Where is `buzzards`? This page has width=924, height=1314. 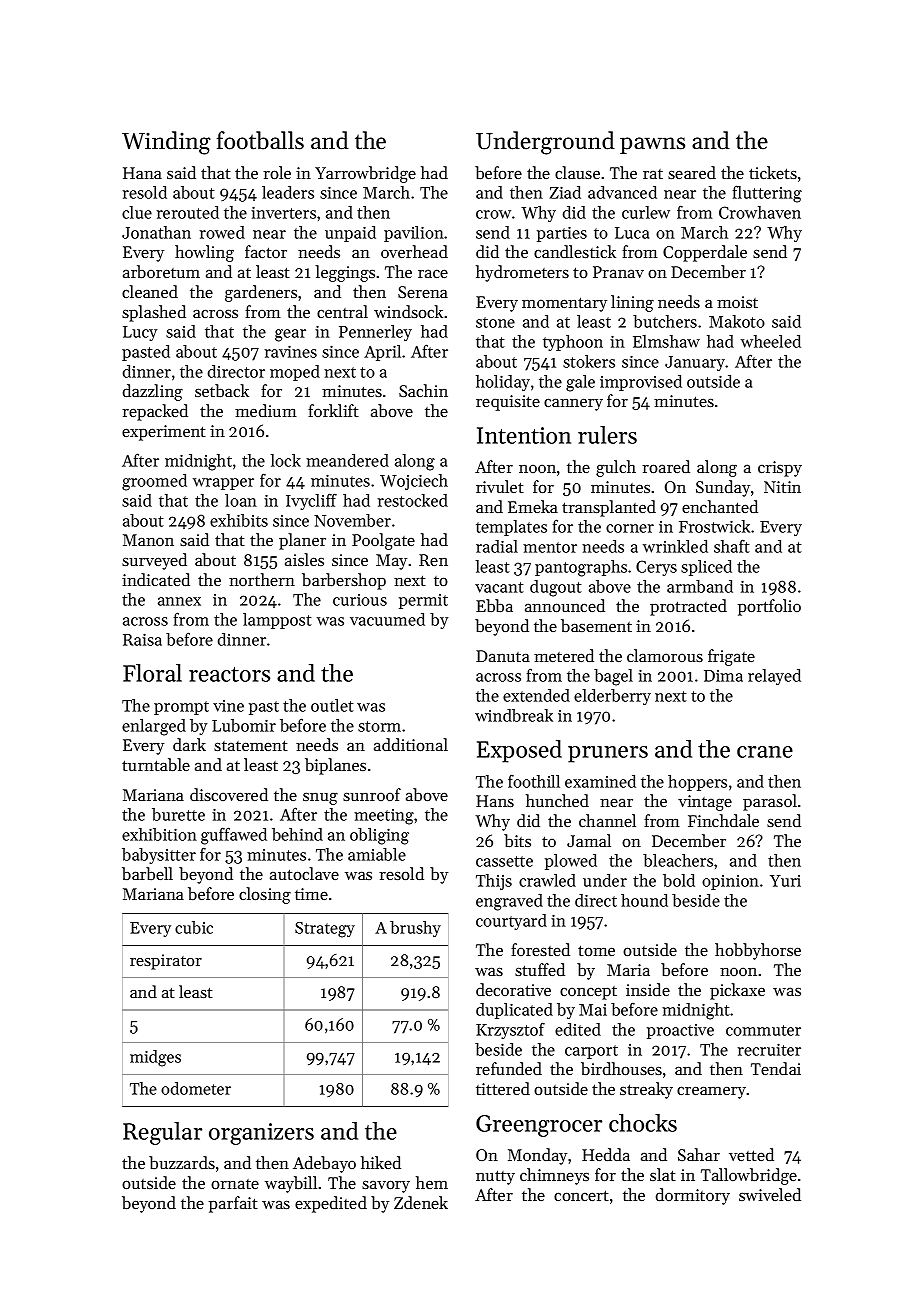 buzzards is located at coordinates (182, 1162).
